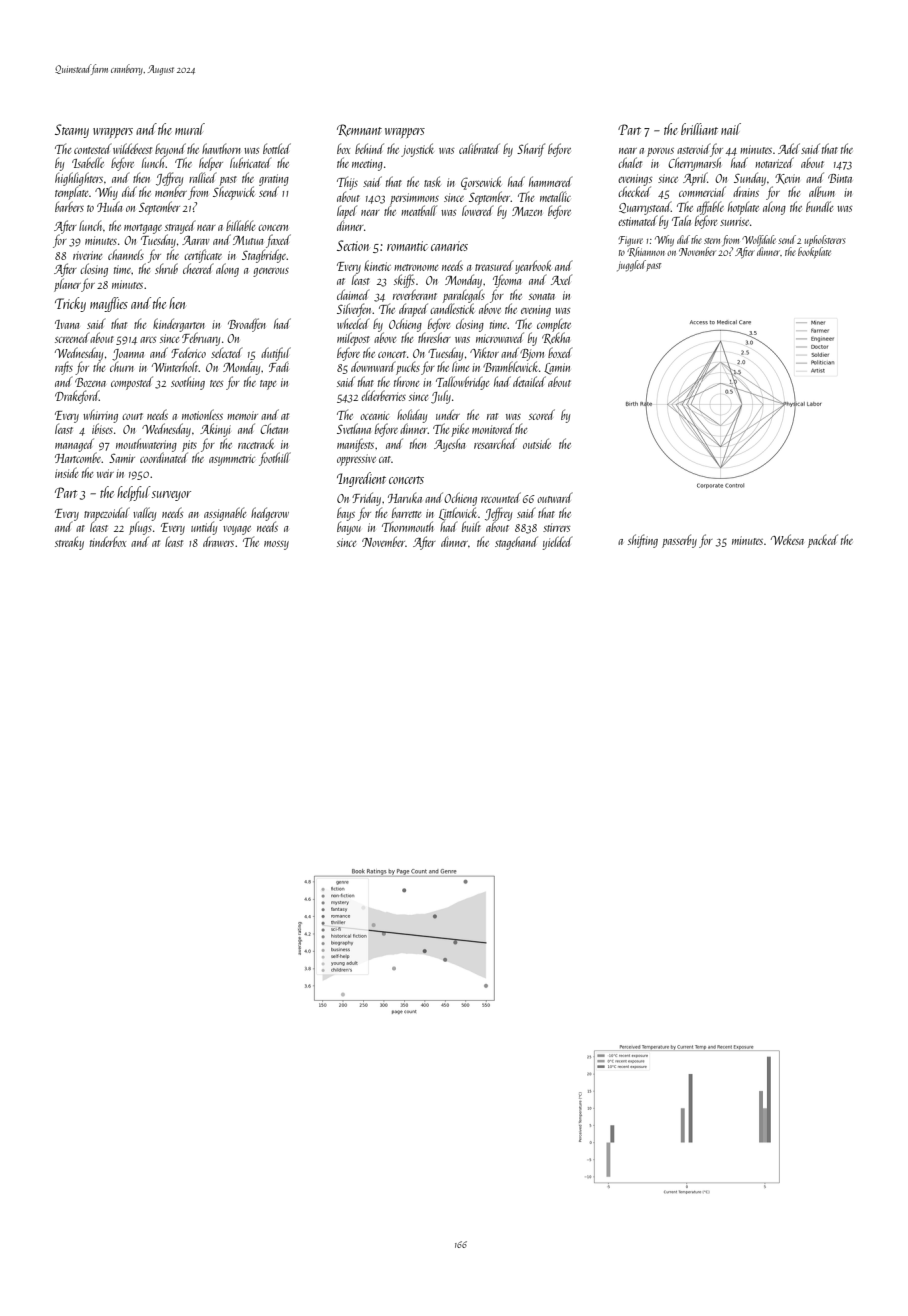 This page has height=1316, width=908. Describe the element at coordinates (759, 240) in the page. I see `Wolfdale` at that location.
